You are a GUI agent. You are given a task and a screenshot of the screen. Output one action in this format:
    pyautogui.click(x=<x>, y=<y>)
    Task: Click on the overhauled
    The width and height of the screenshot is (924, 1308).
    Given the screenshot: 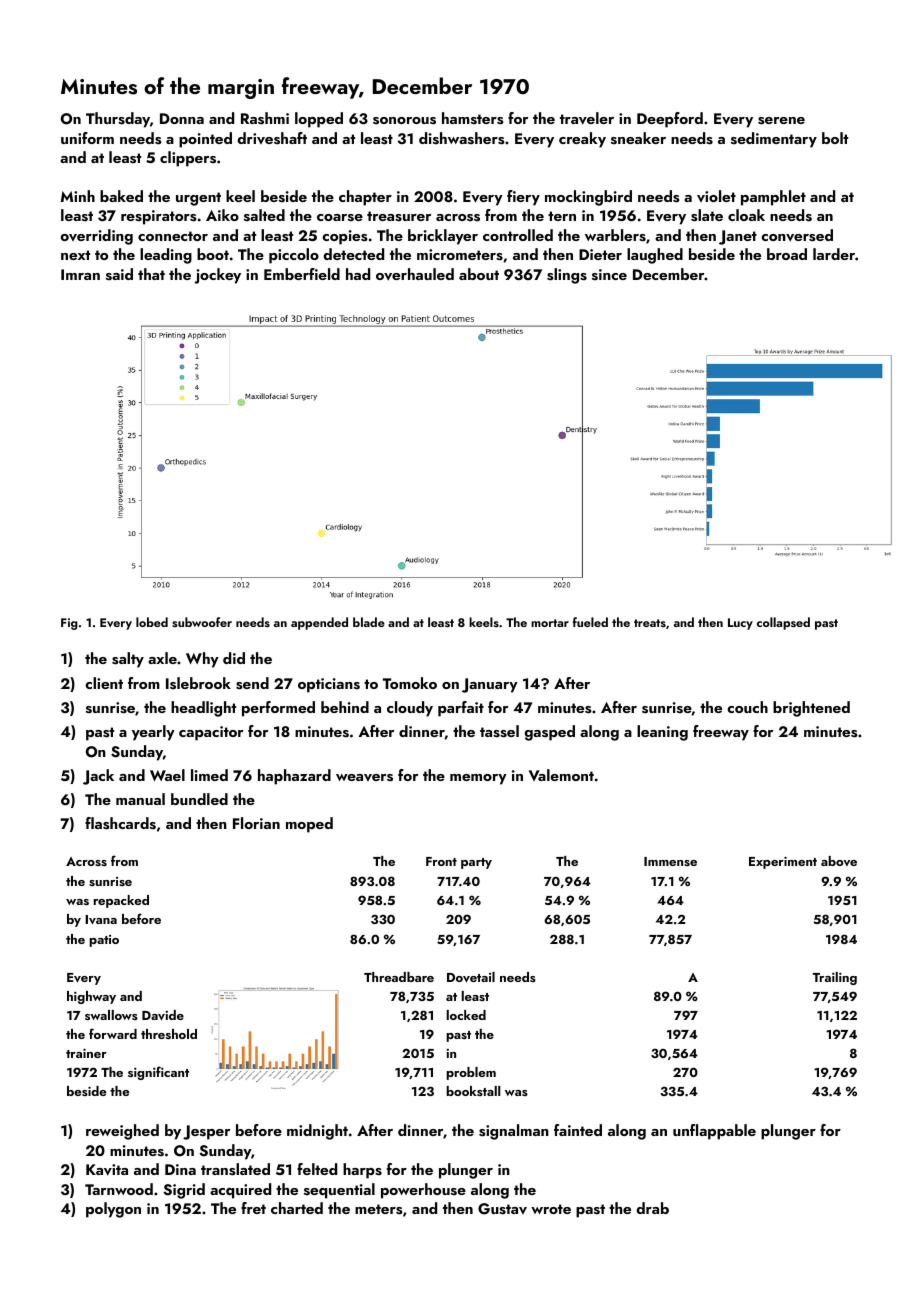 What is the action you would take?
    pyautogui.click(x=415, y=274)
